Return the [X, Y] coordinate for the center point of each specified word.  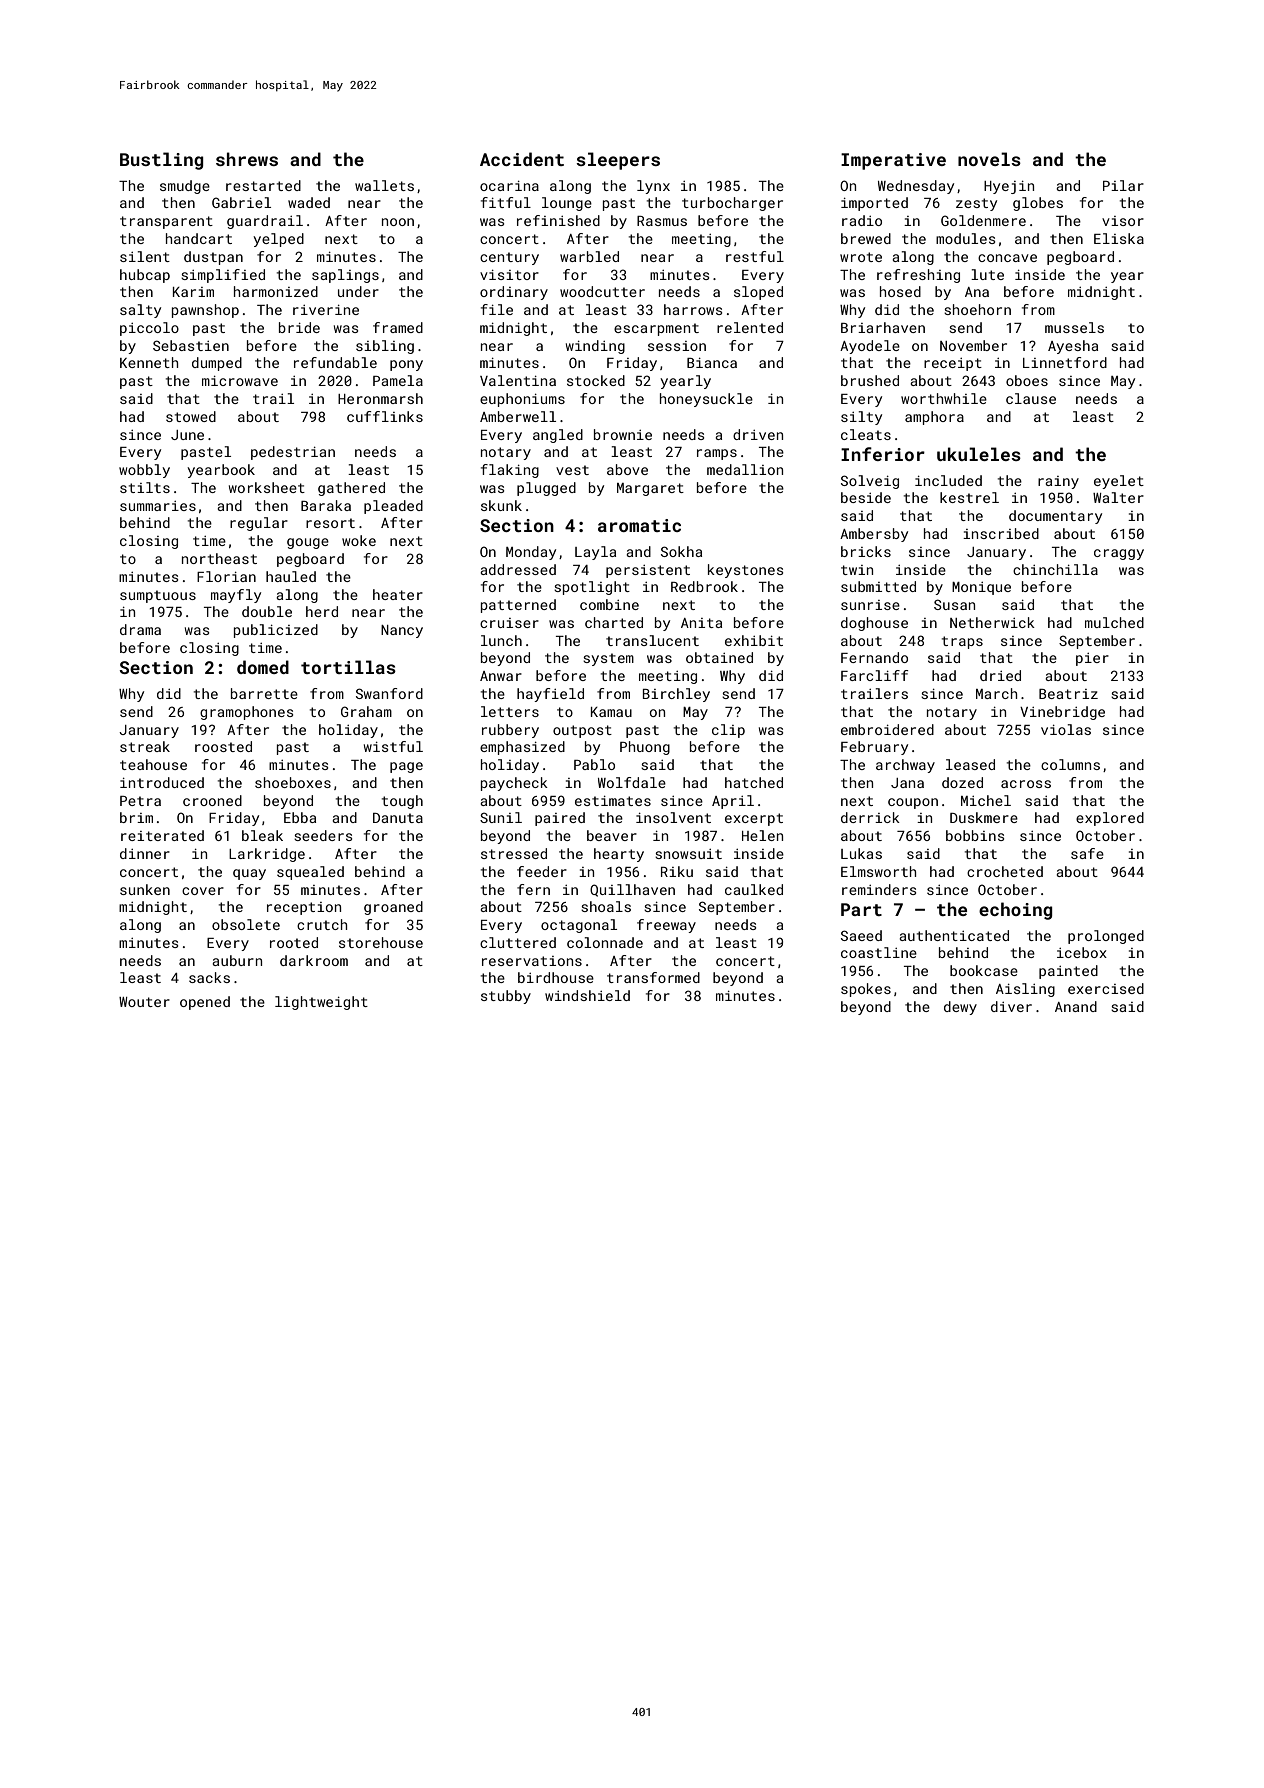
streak [145, 746]
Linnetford [1065, 362]
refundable [335, 362]
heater [398, 594]
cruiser [509, 623]
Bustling [162, 161]
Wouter [144, 1002]
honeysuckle [706, 400]
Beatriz [1068, 694]
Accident [522, 159]
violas [1066, 729]
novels [989, 159]
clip [728, 731]
